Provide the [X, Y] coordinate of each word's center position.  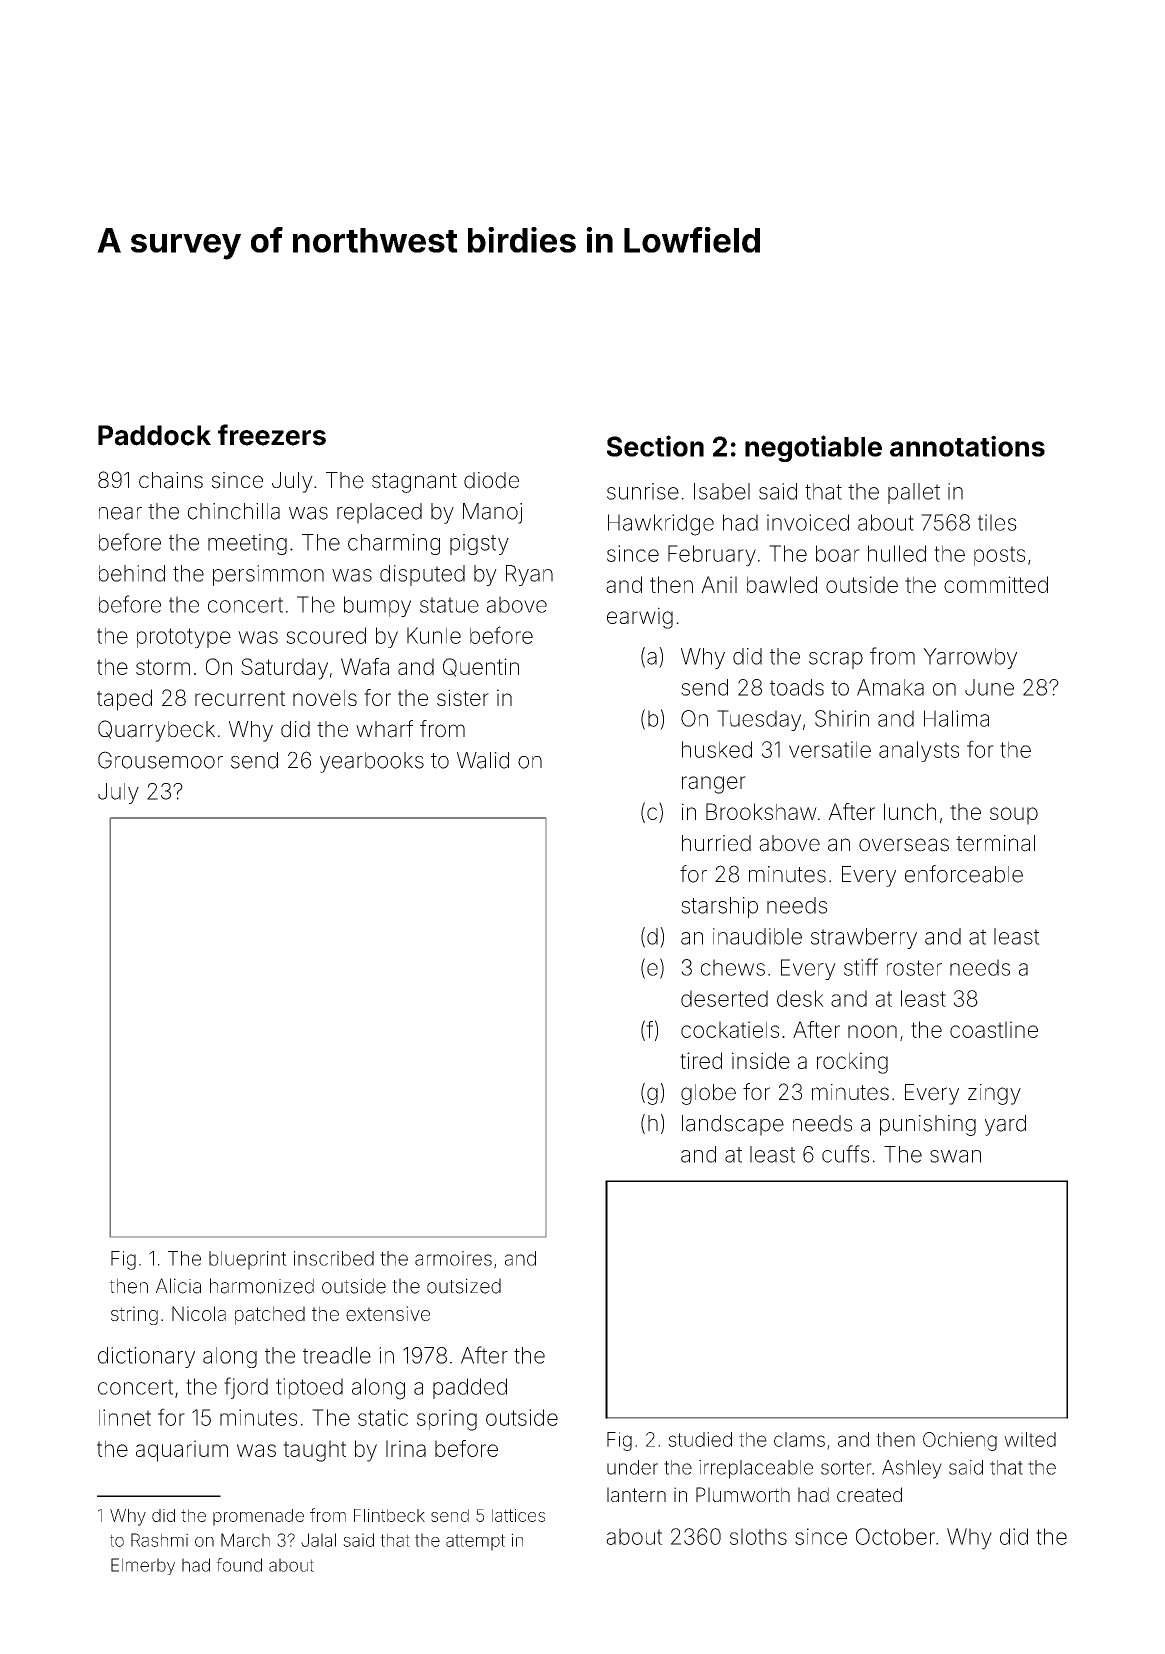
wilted [1030, 1439]
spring [447, 1420]
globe [708, 1094]
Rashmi [159, 1540]
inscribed [334, 1258]
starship [719, 907]
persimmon [268, 575]
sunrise [643, 491]
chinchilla [234, 511]
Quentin [481, 667]
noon [872, 1031]
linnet [125, 1417]
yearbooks [372, 762]
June [989, 687]
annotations [967, 446]
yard [1005, 1125]
